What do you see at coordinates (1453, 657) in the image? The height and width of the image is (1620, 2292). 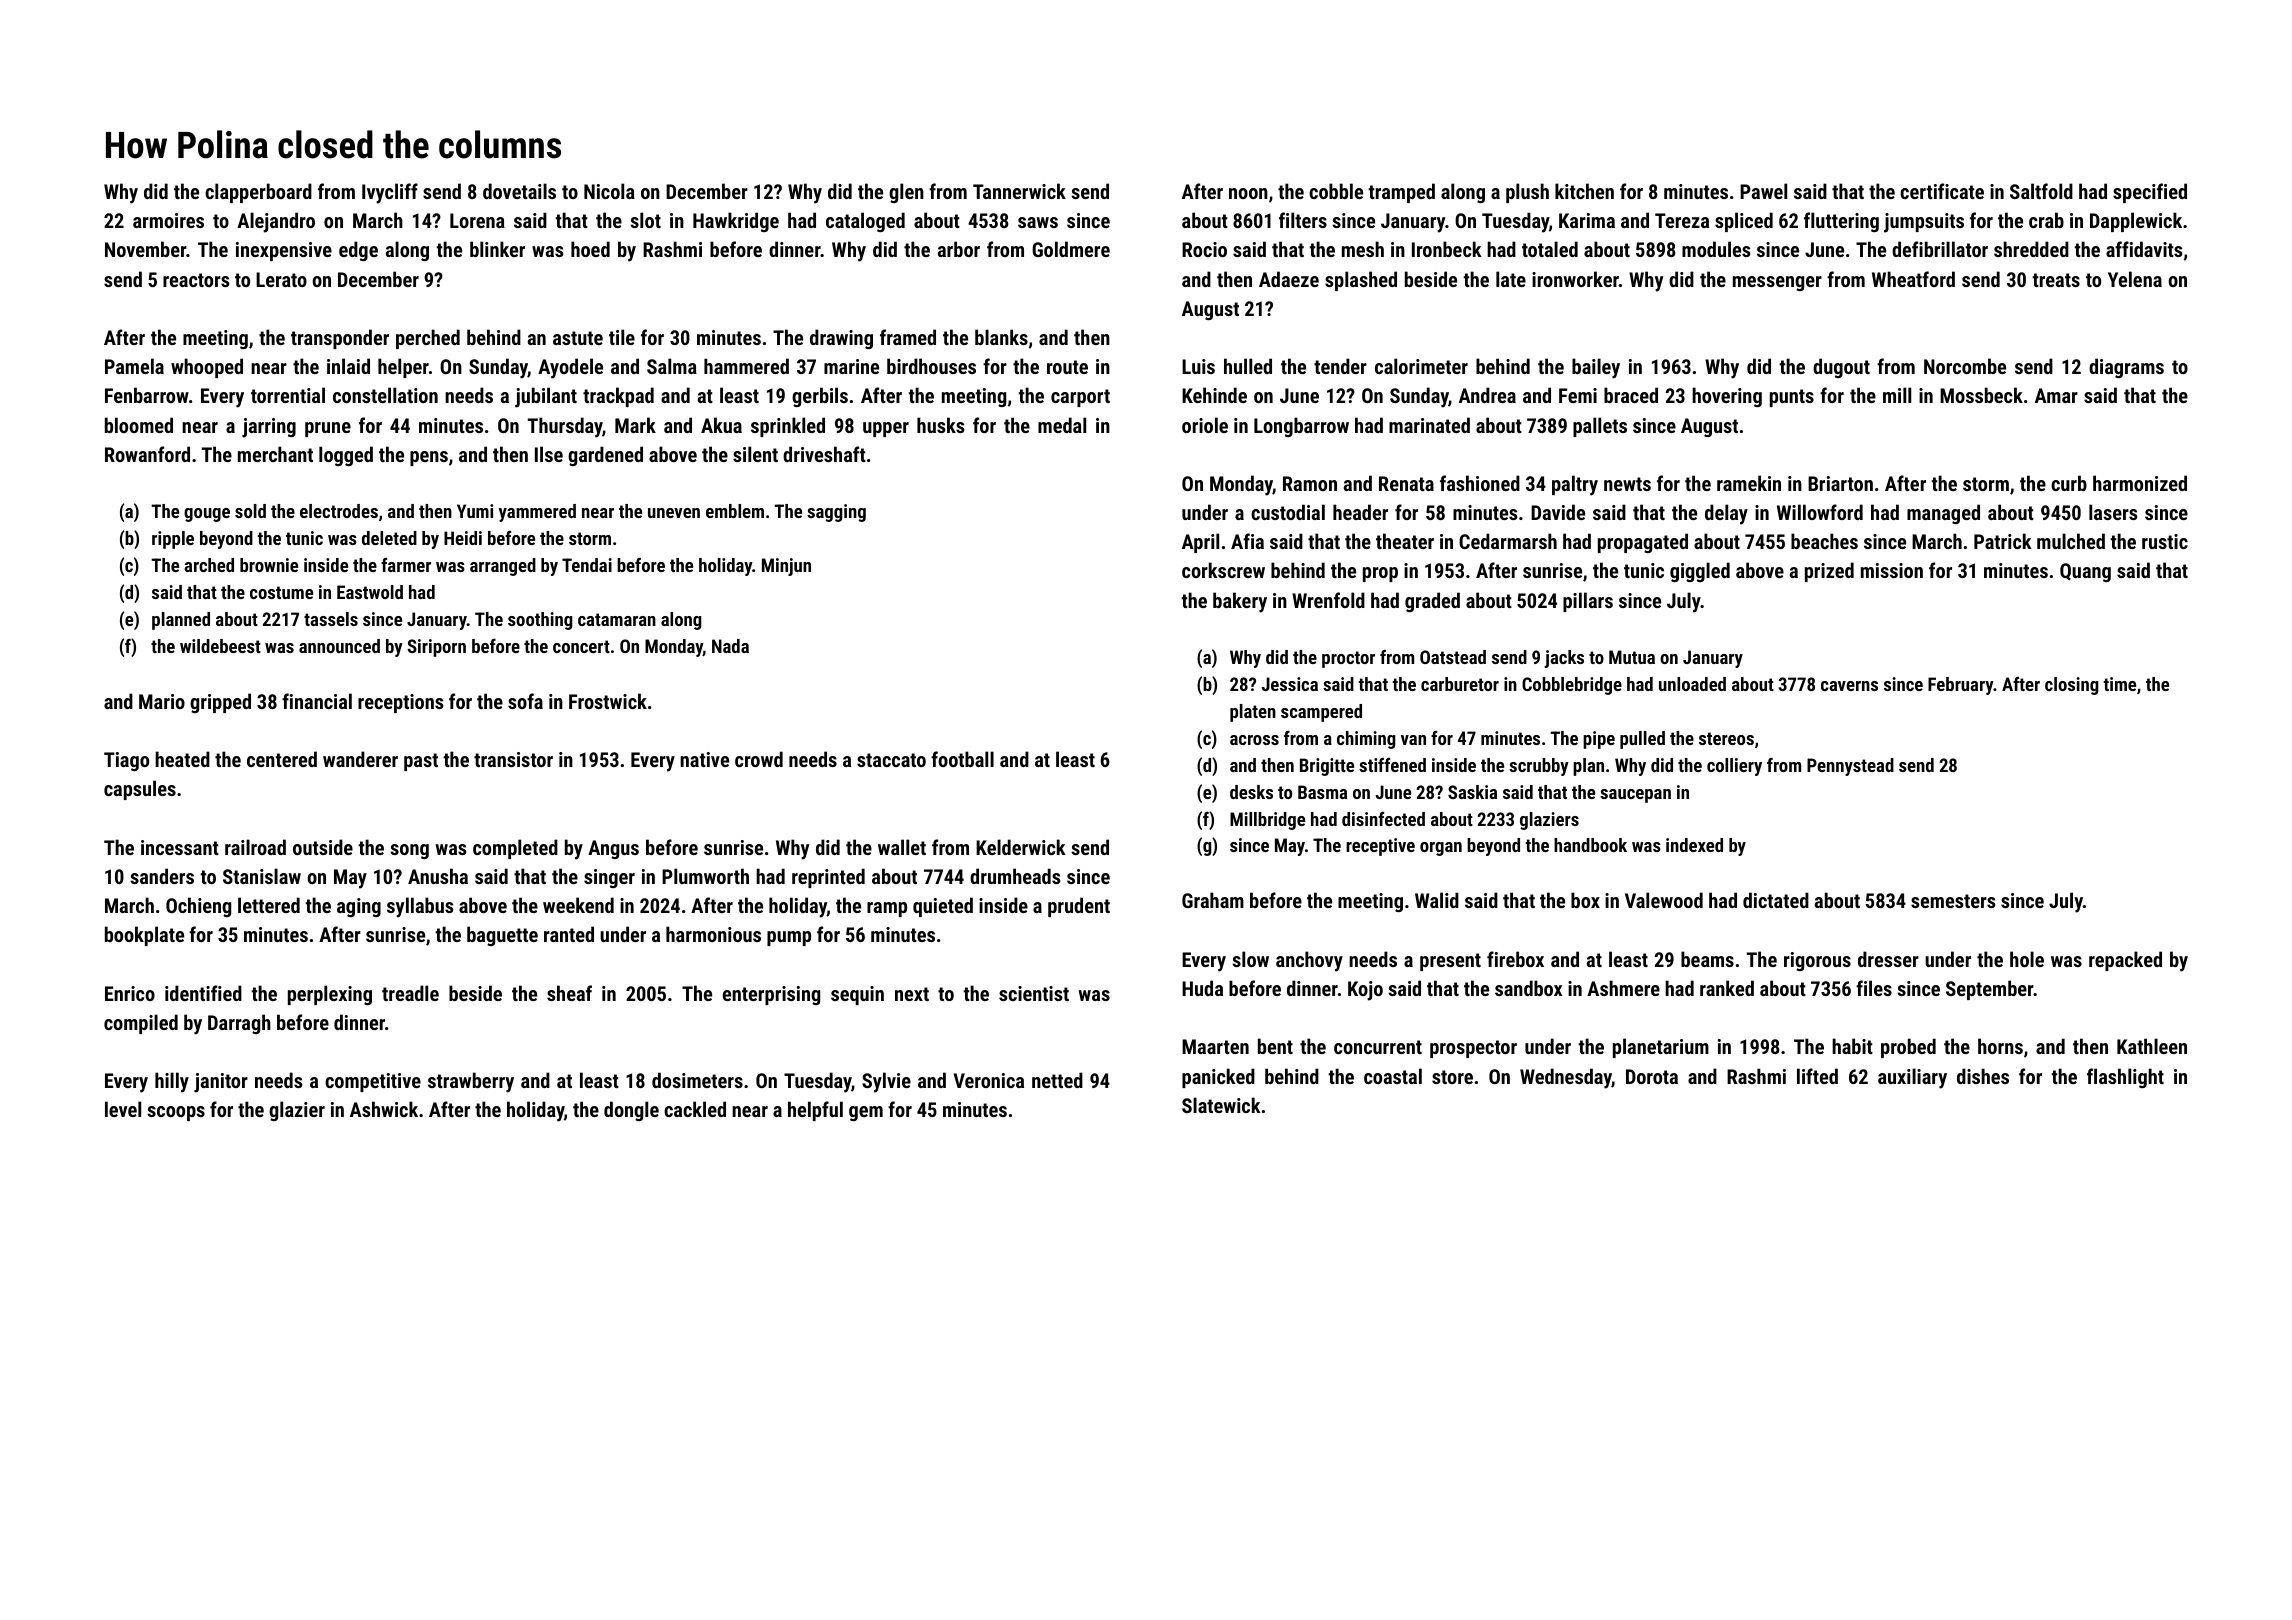 I see `Oatstead` at bounding box center [1453, 657].
